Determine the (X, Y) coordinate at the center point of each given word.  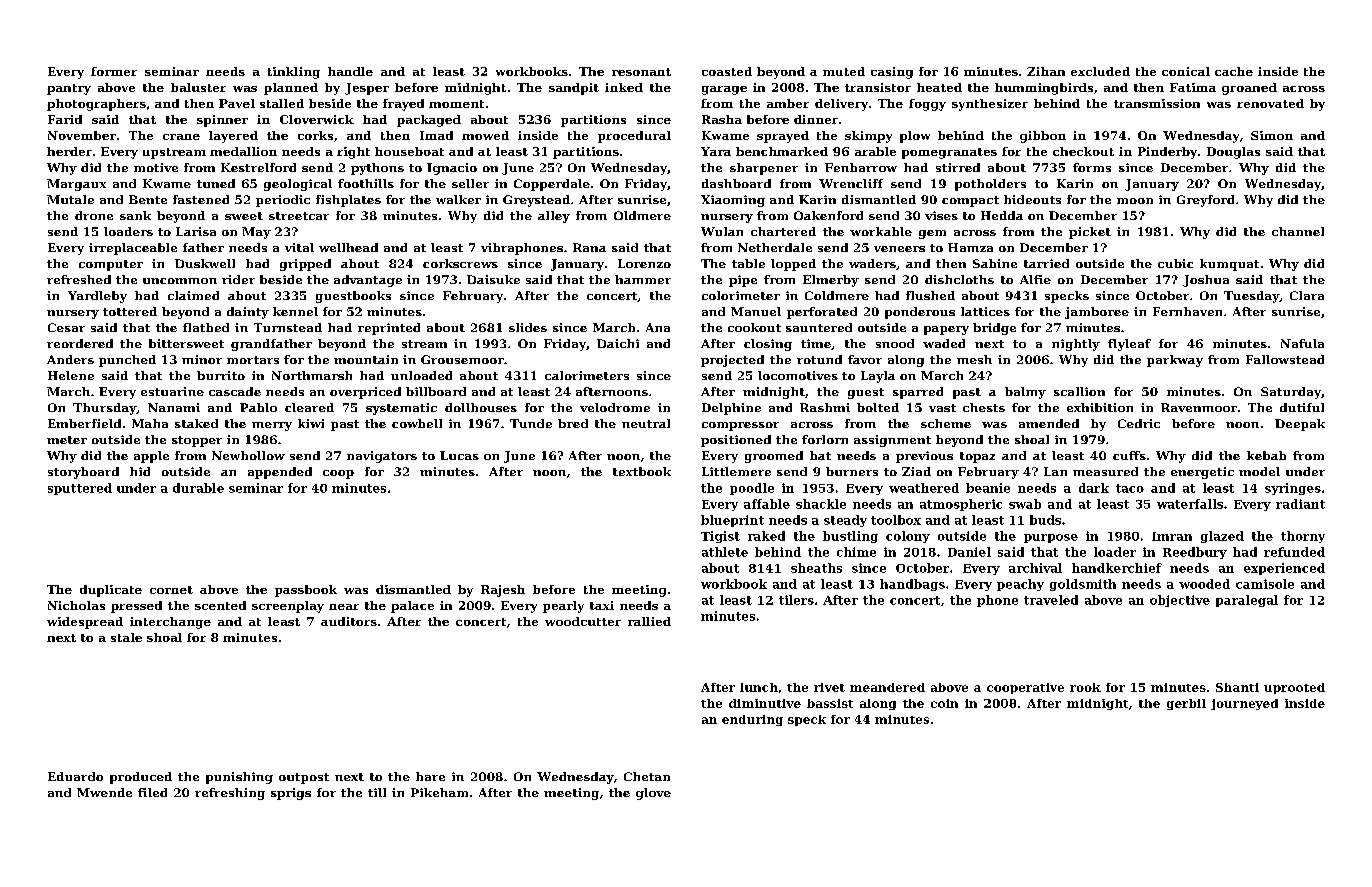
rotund (819, 359)
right (353, 153)
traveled (1051, 600)
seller (470, 183)
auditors (349, 621)
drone (94, 215)
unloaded (421, 375)
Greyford (1205, 201)
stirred (958, 167)
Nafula (1302, 343)
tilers (796, 600)
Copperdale (552, 185)
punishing (239, 778)
